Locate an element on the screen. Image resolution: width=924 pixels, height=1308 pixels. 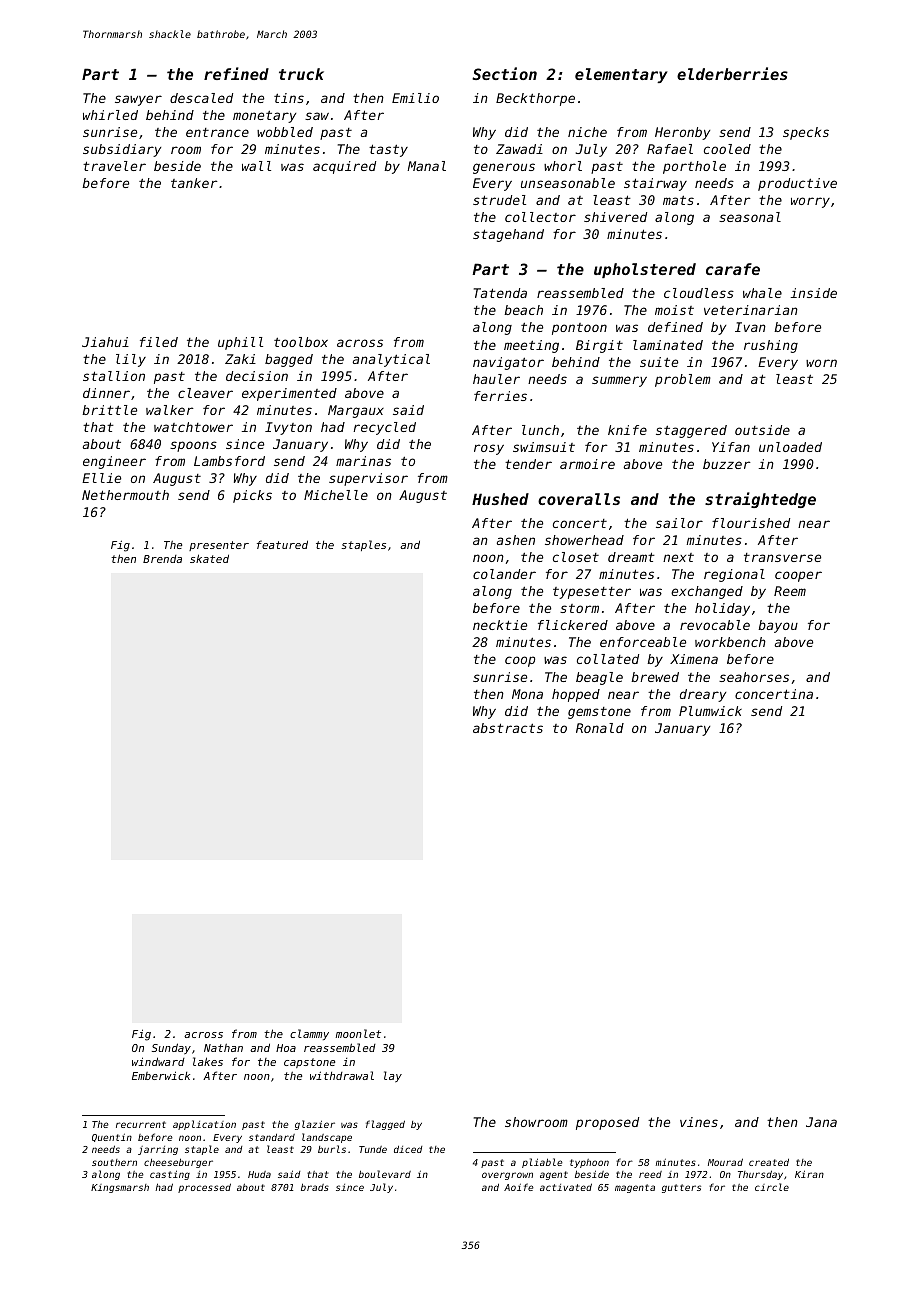
Section is located at coordinates (504, 73).
